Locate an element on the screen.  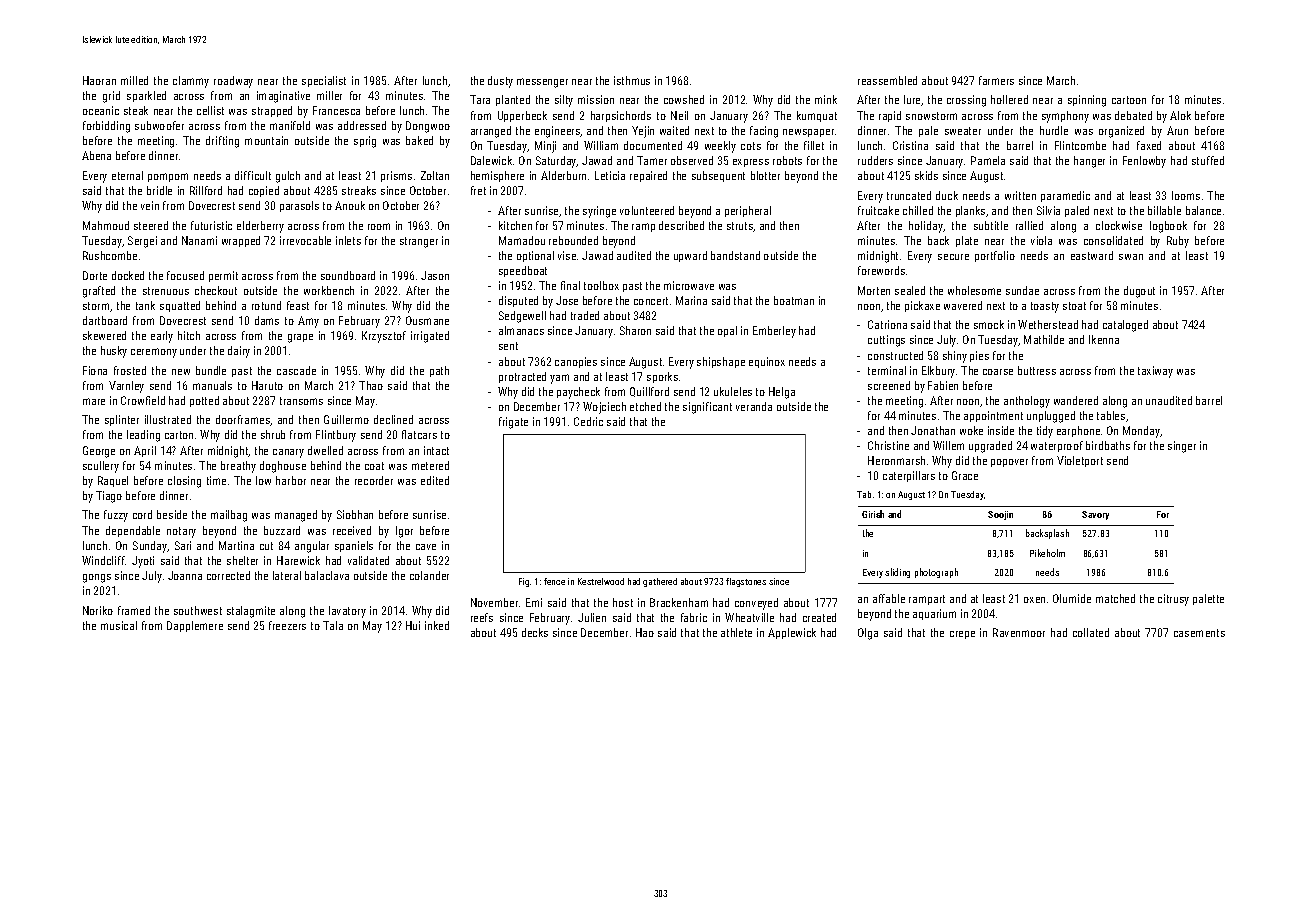
rotund is located at coordinates (266, 305).
